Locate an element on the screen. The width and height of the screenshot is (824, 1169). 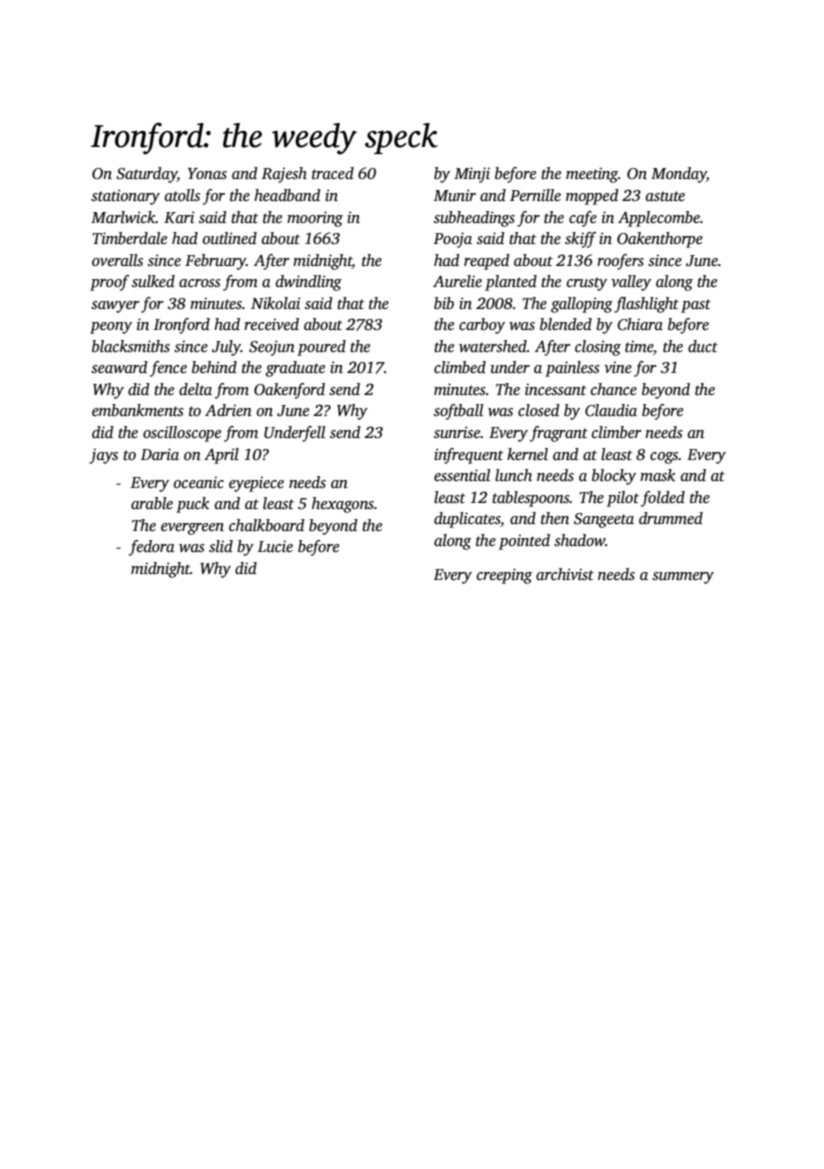
mopped is located at coordinates (592, 197).
